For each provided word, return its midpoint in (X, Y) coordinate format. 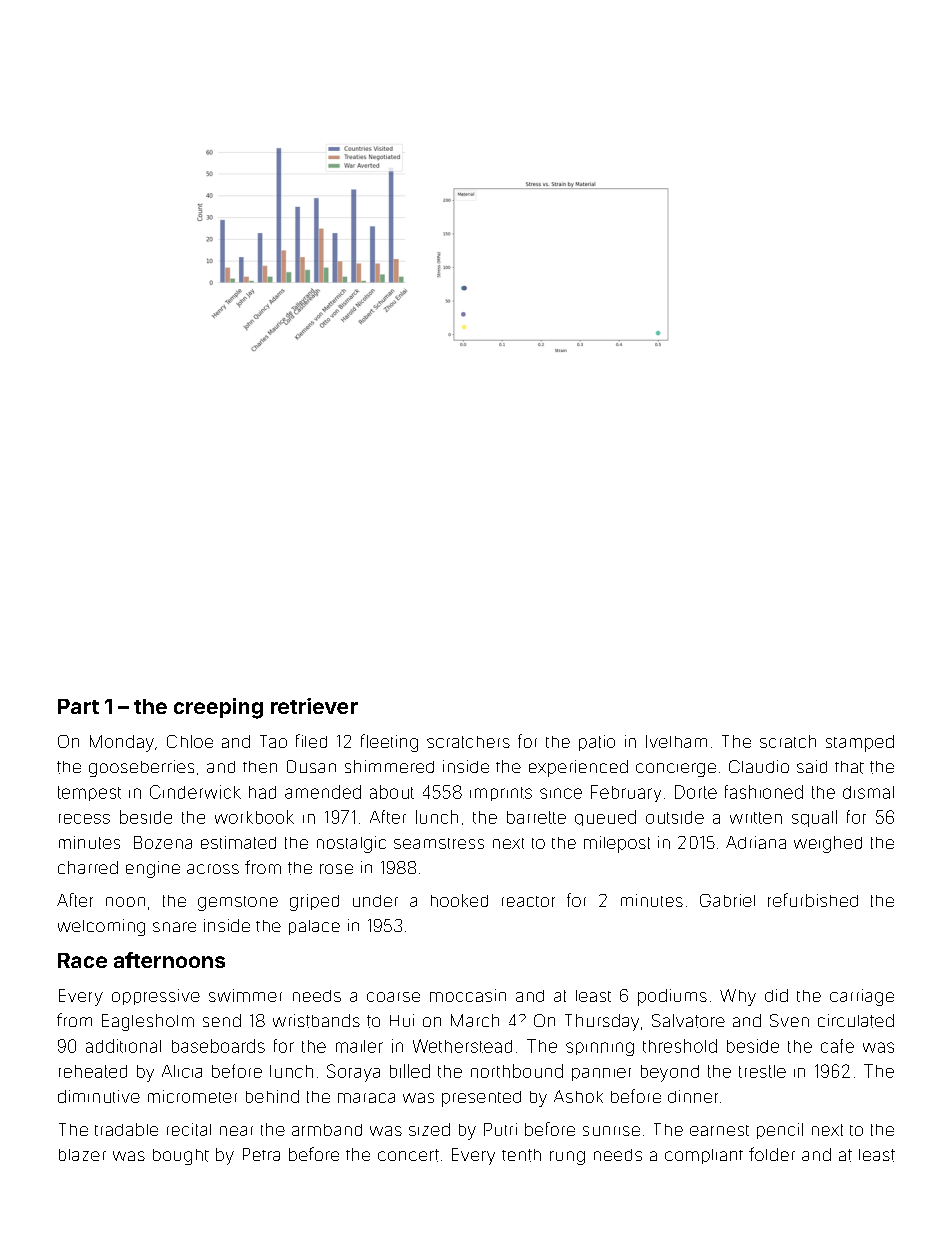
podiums (672, 997)
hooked (459, 900)
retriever (314, 706)
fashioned (764, 792)
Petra (261, 1154)
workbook (254, 817)
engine (153, 869)
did (776, 995)
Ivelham (676, 741)
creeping (218, 708)
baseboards (218, 1046)
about (392, 792)
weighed (828, 844)
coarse (393, 997)
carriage (862, 997)
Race (82, 960)
